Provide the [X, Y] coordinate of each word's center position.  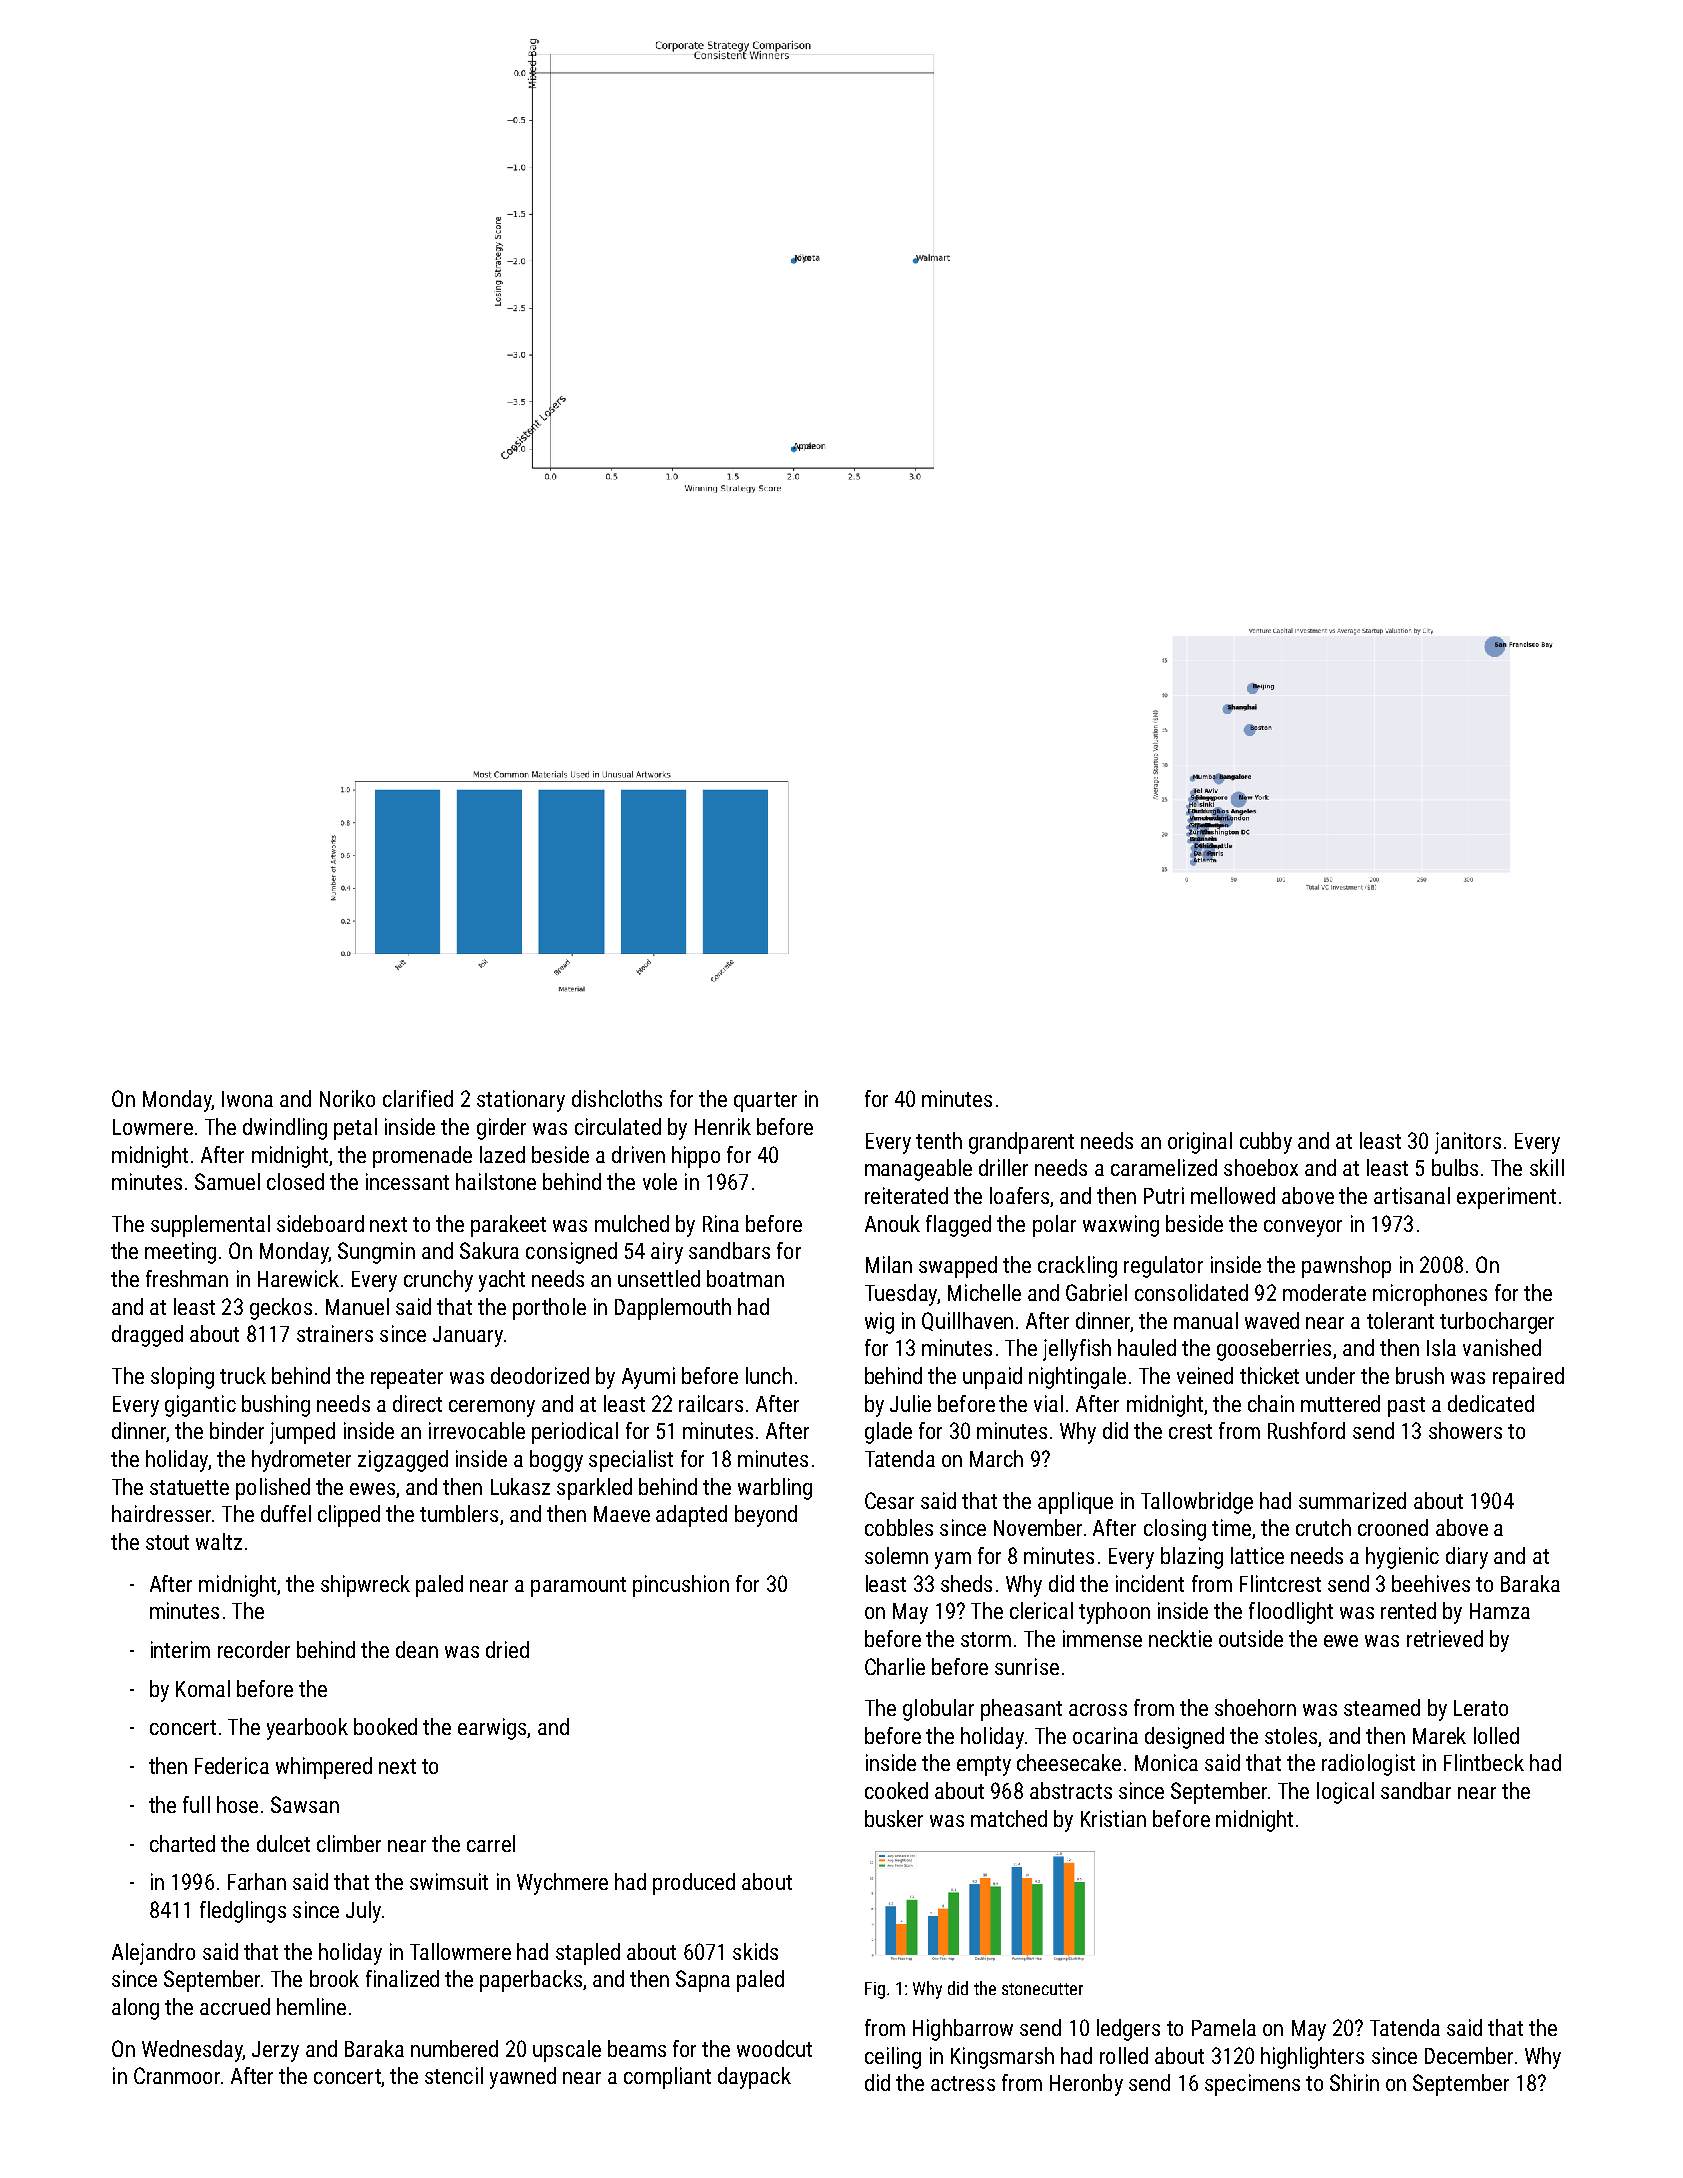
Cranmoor [177, 2075]
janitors [1468, 1143]
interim [180, 1649]
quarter [765, 1102]
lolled [1496, 1735]
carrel [491, 1843]
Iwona [247, 1099]
